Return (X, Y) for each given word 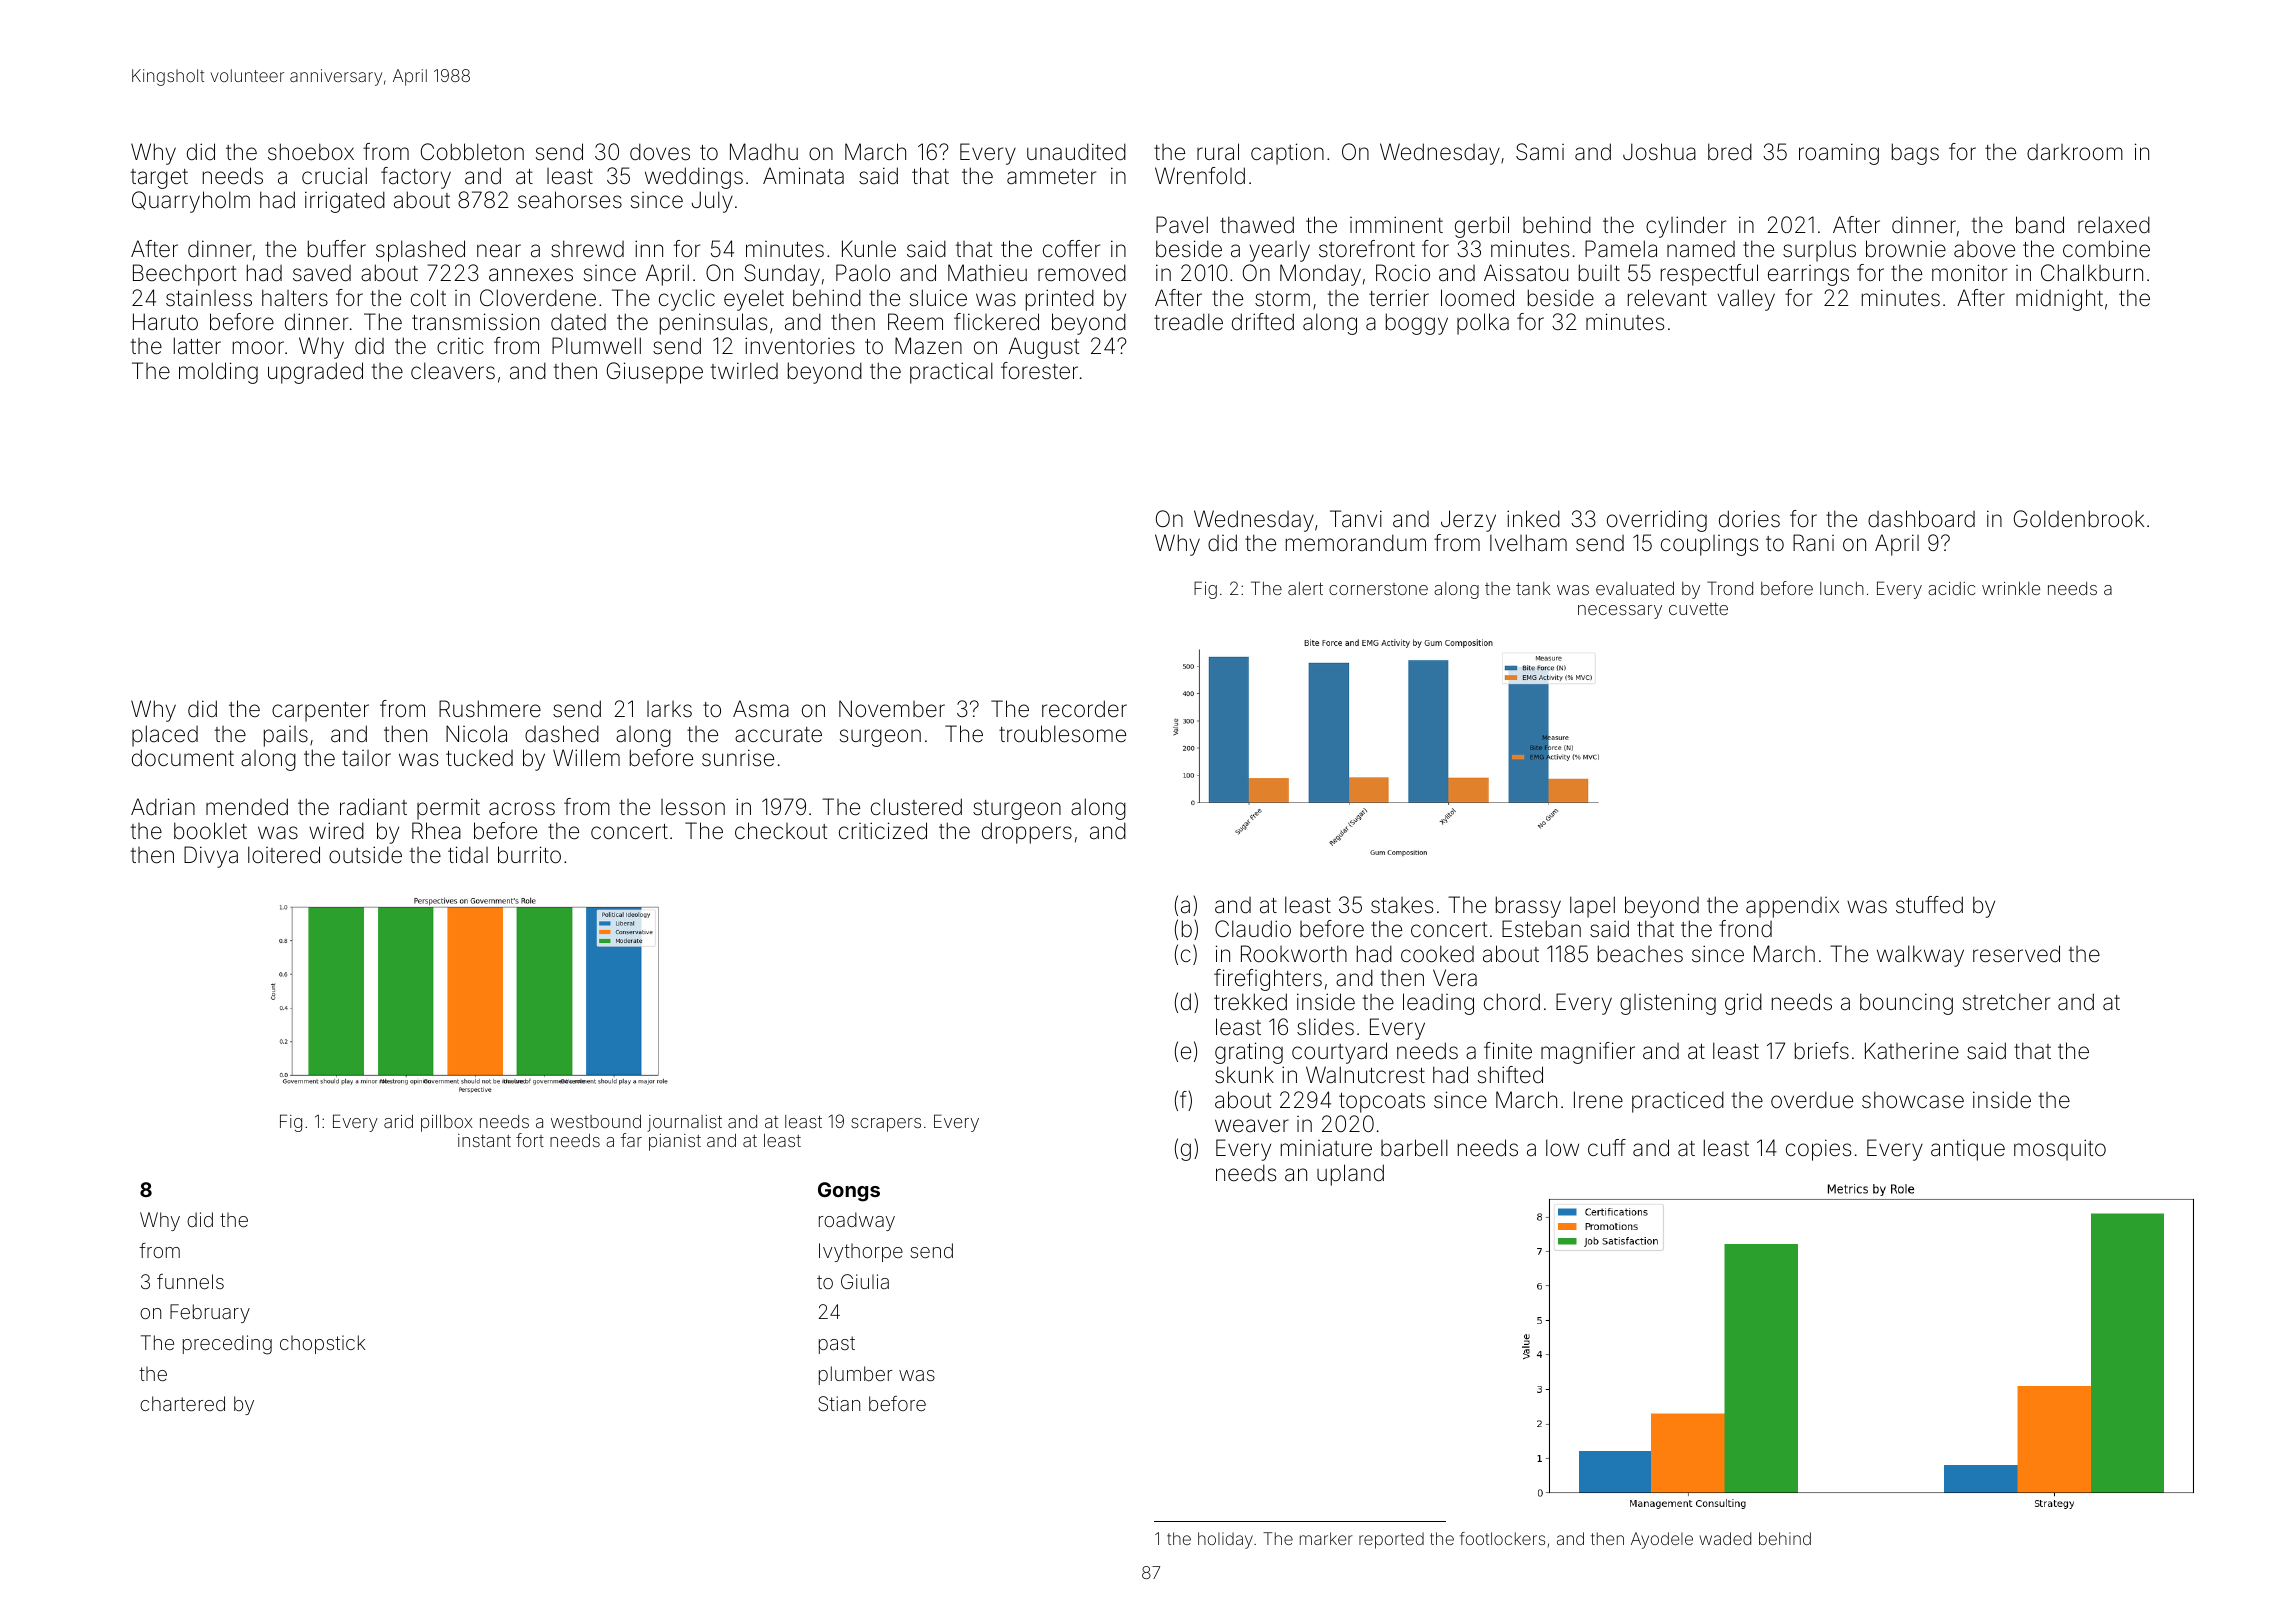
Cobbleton (472, 151)
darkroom (2075, 152)
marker (1326, 1538)
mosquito (2060, 1150)
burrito (529, 855)
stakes (1402, 905)
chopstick (323, 1344)
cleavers (453, 371)
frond (1745, 929)
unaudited (1076, 152)
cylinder (1686, 227)
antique (1968, 1150)
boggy (1417, 324)
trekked (1250, 1002)
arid (398, 1121)
